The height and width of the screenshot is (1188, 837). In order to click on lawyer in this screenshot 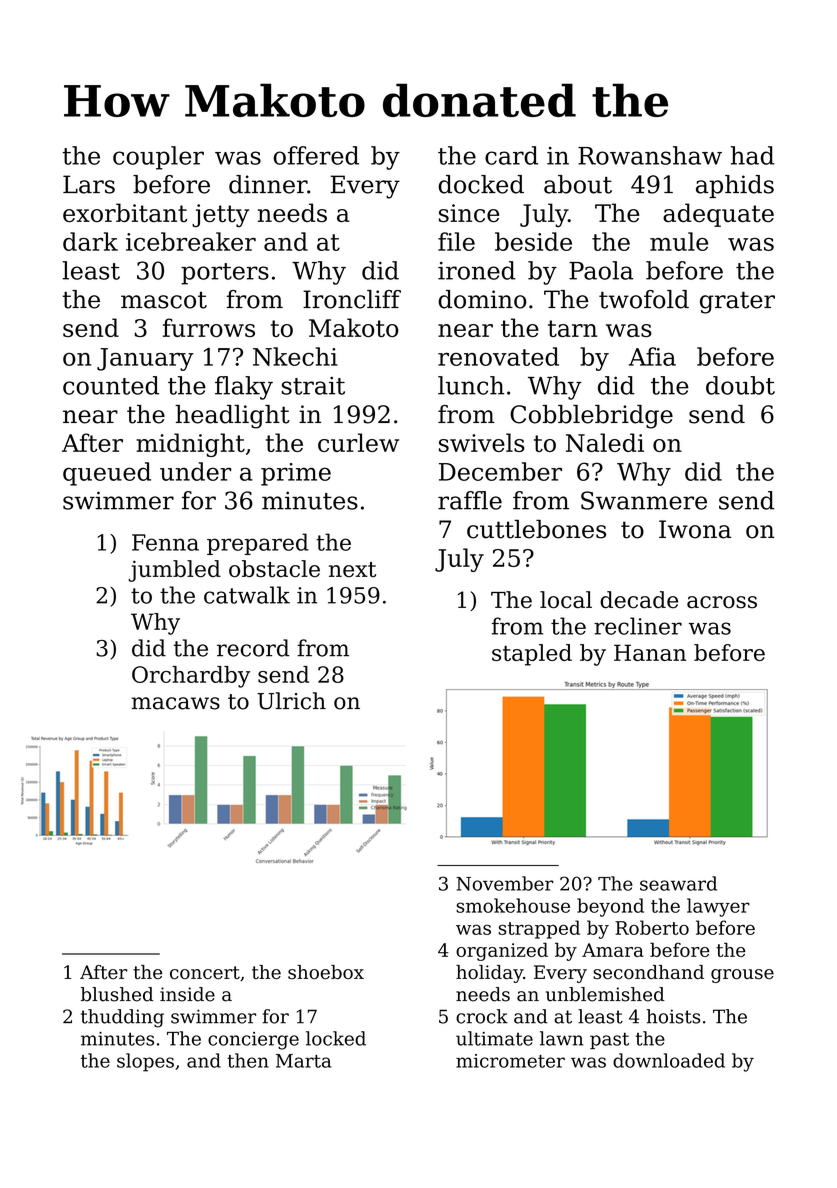, I will do `click(718, 907)`.
